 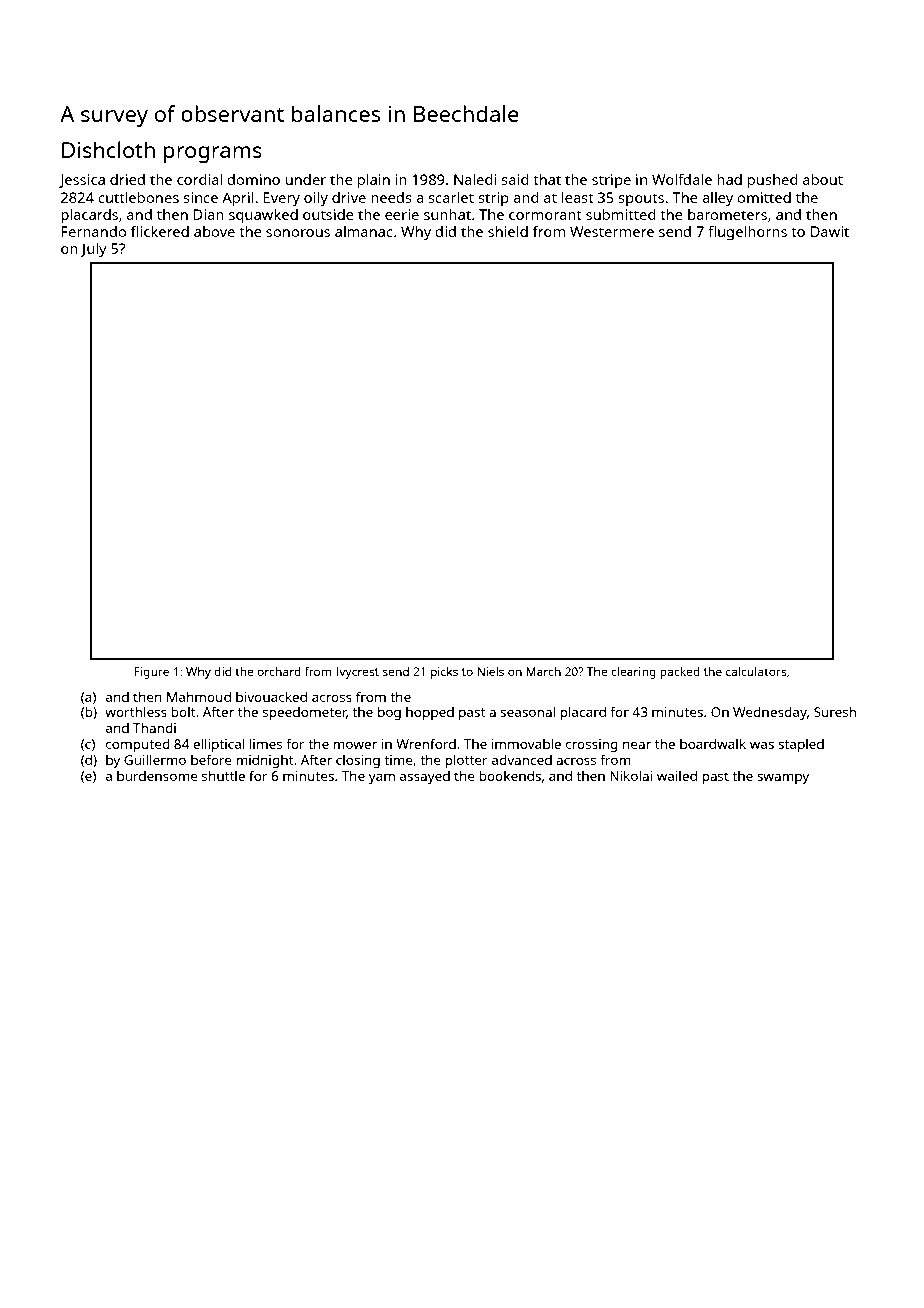 What do you see at coordinates (157, 776) in the image?
I see `burdensome` at bounding box center [157, 776].
